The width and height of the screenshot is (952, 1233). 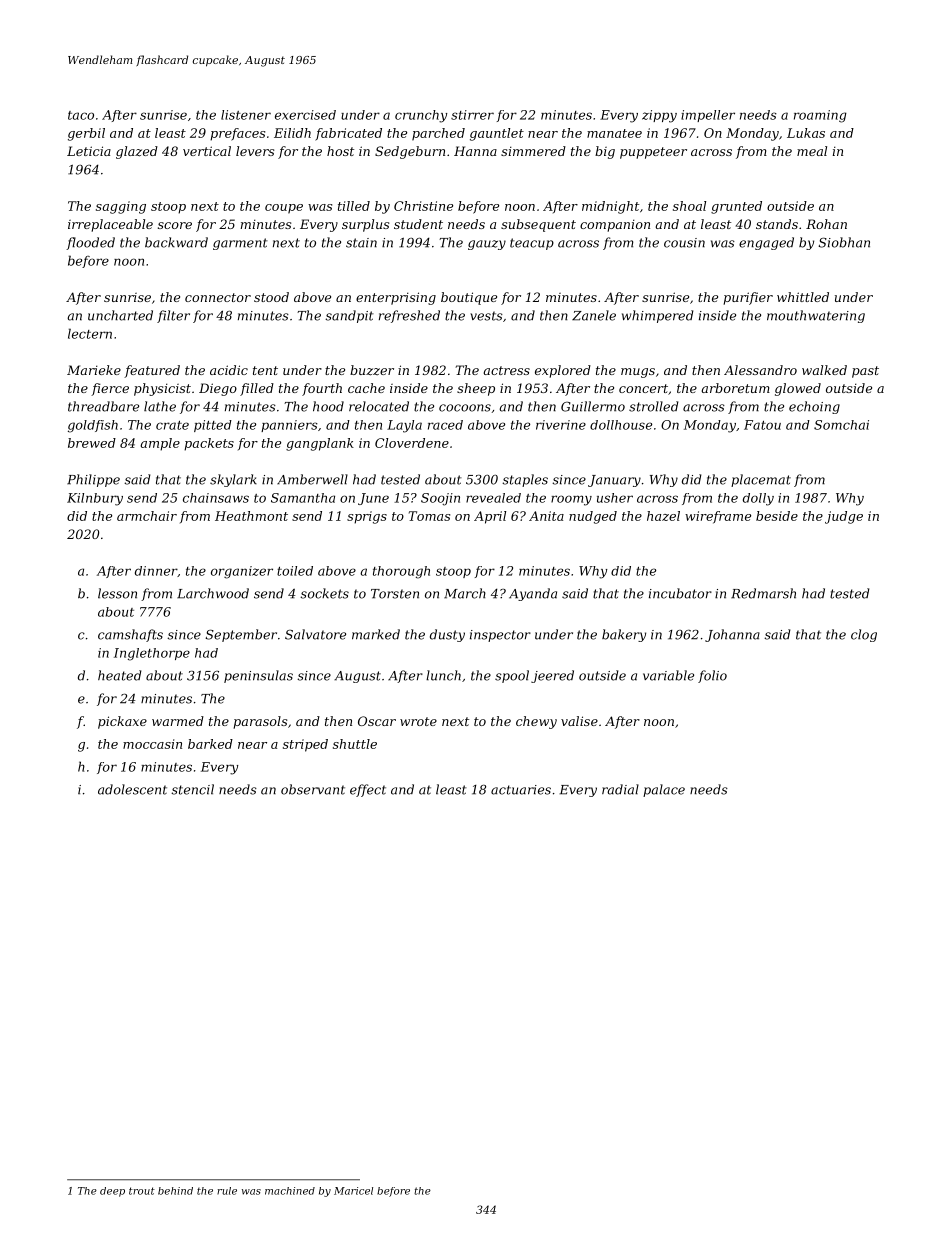 I want to click on judge, so click(x=844, y=517).
